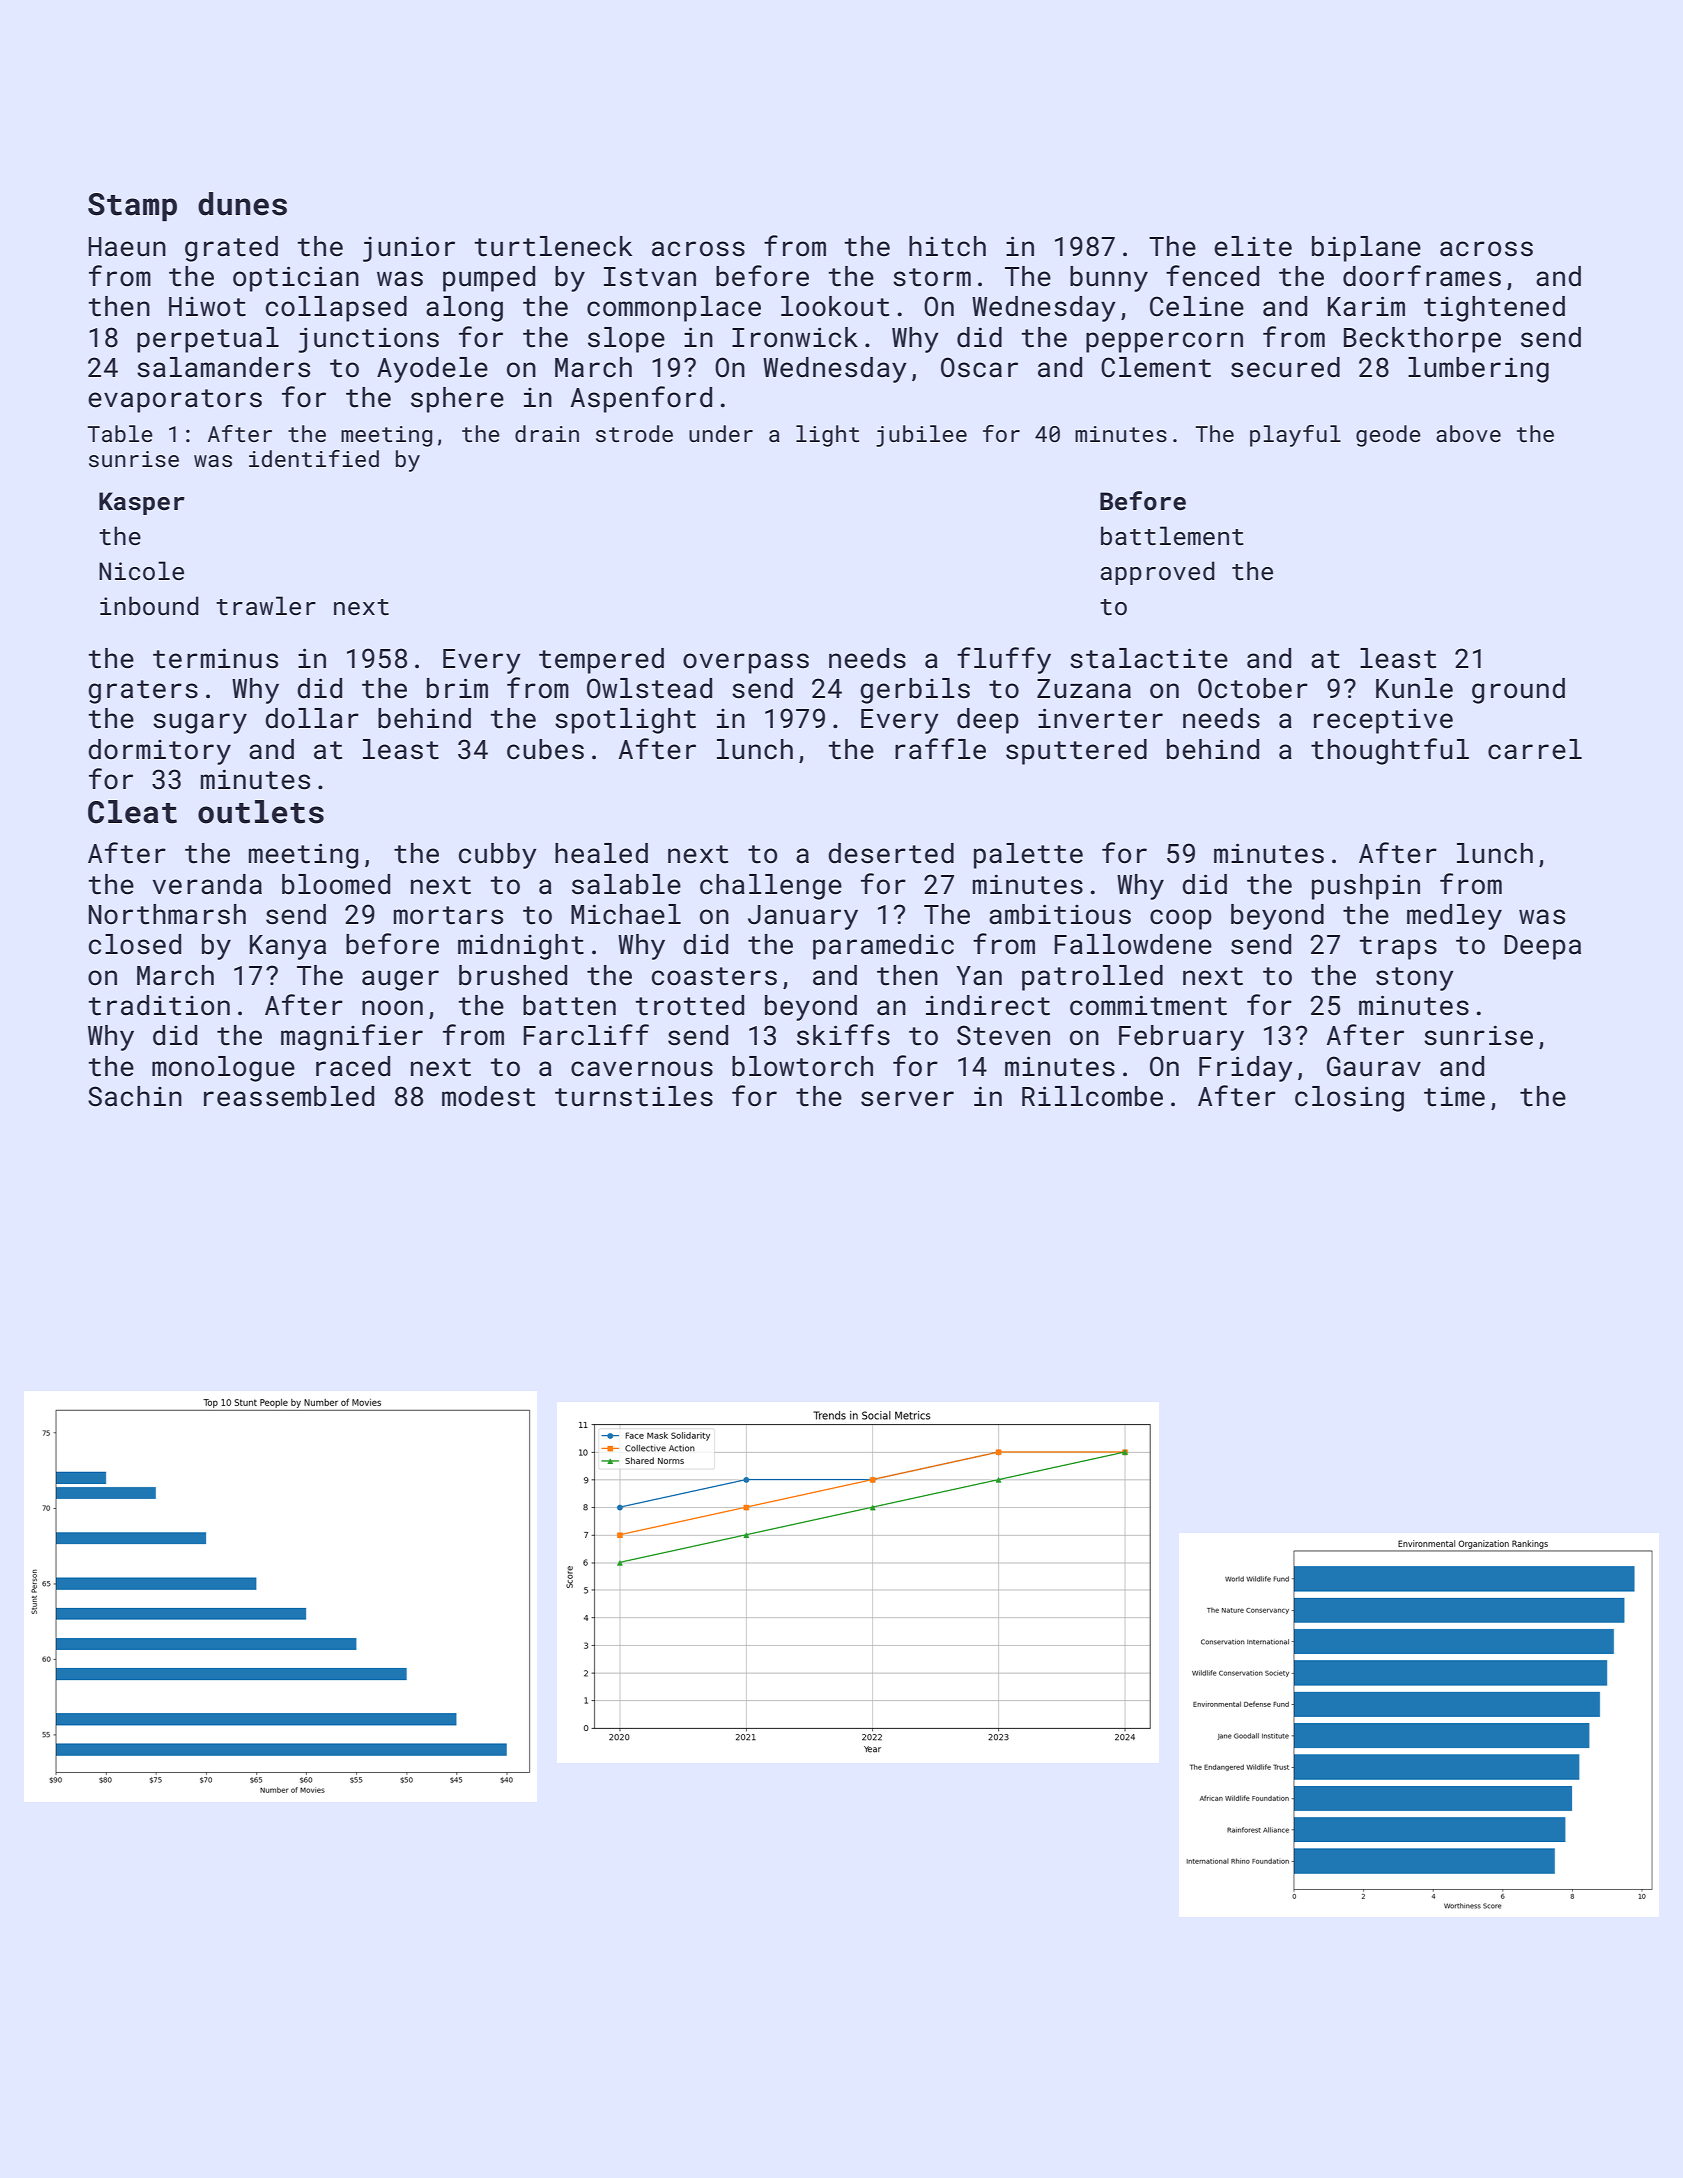 The height and width of the screenshot is (2178, 1683). I want to click on battlement, so click(1172, 535).
